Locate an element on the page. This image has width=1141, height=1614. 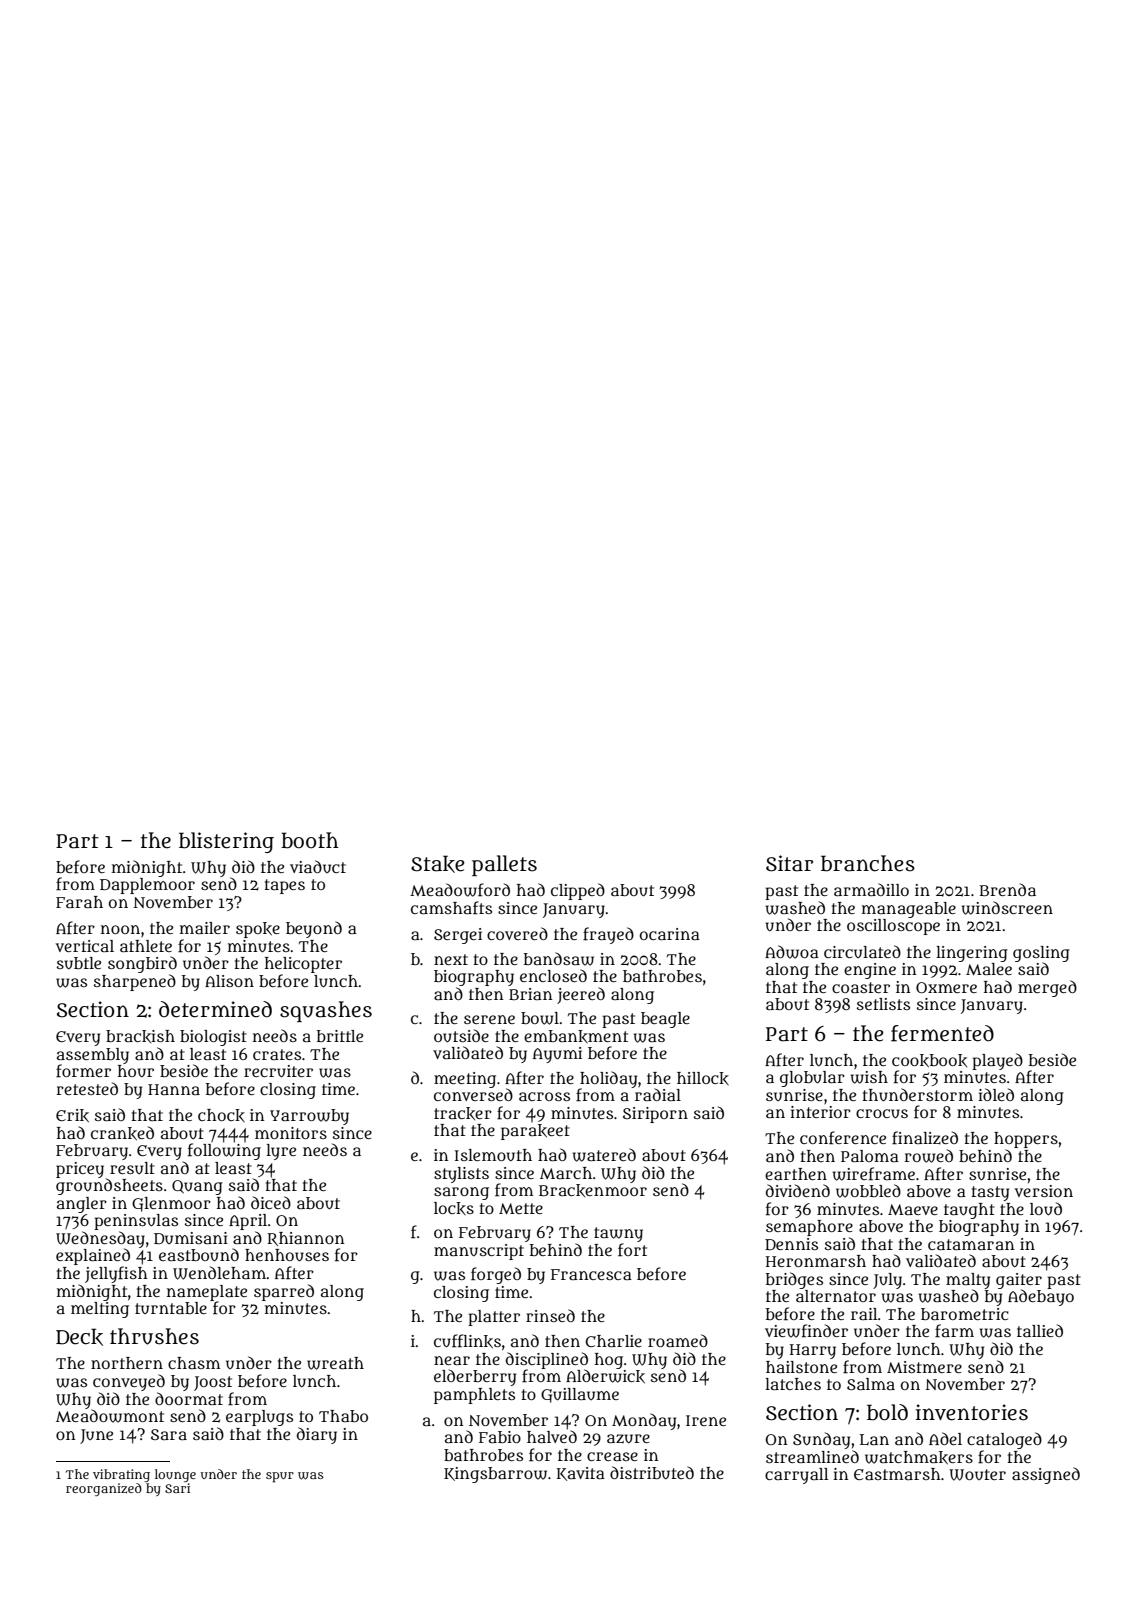
gosling is located at coordinates (1041, 954).
